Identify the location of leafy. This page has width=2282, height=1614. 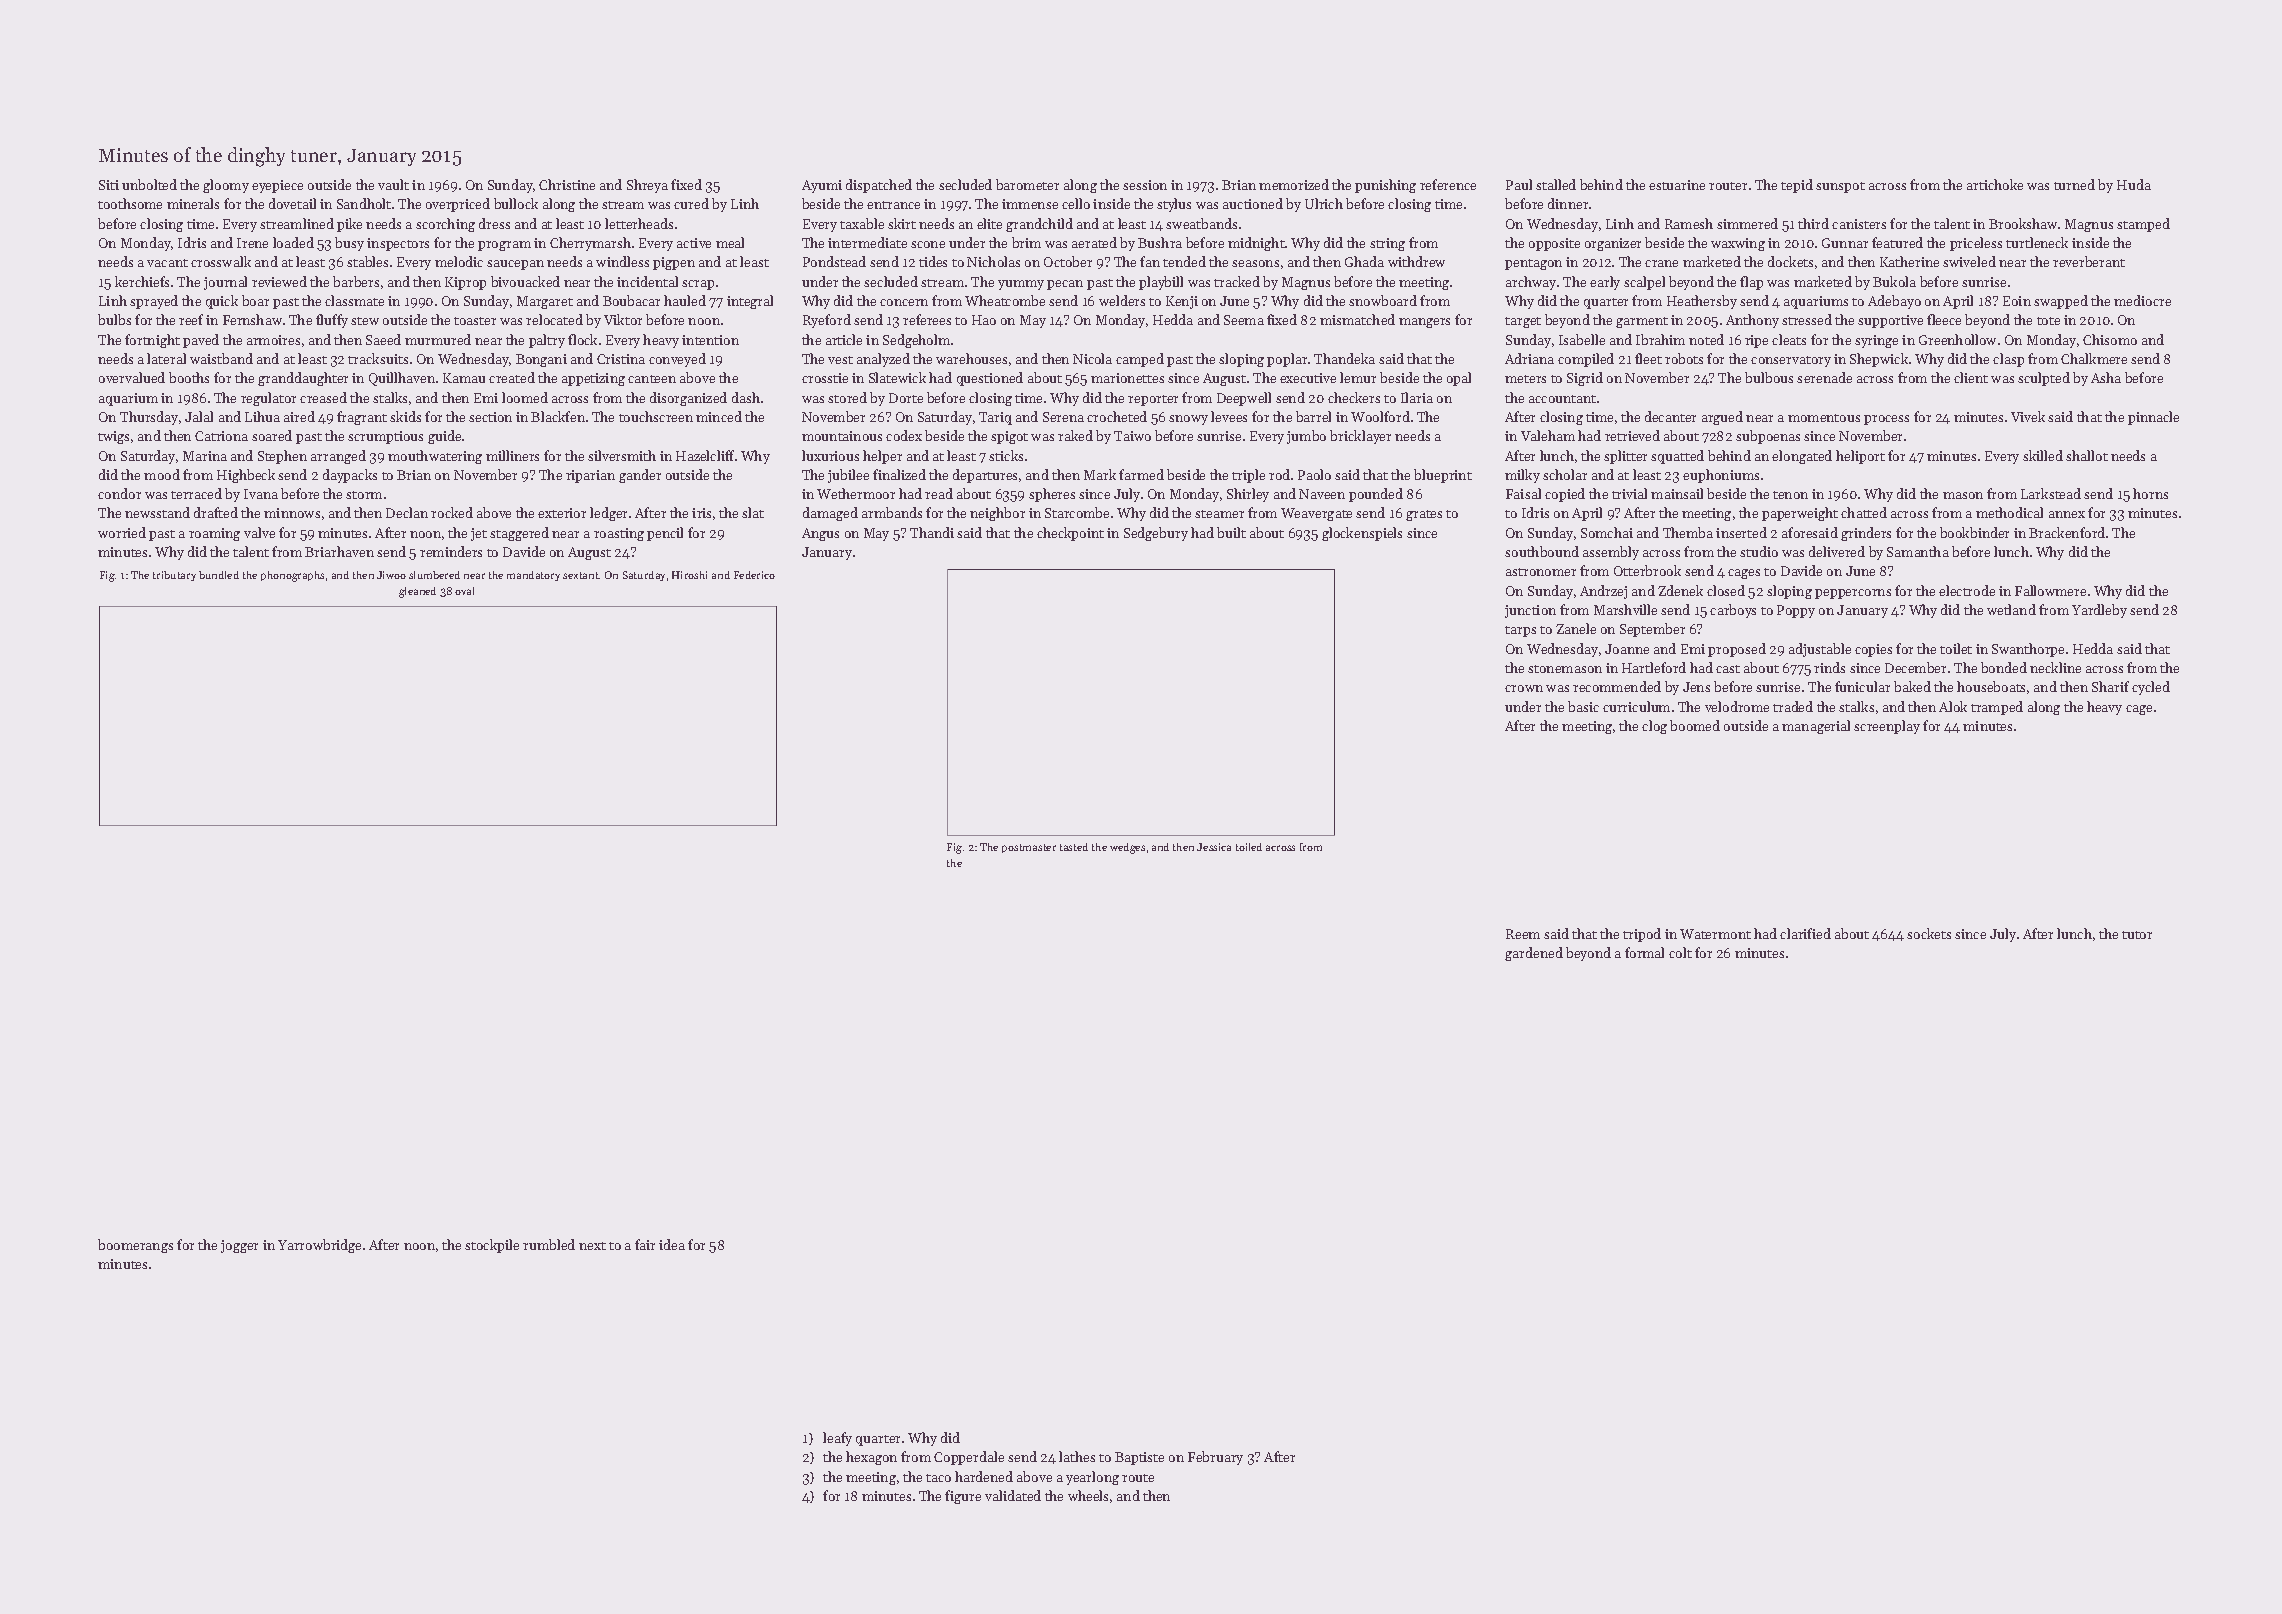
(837, 1439).
